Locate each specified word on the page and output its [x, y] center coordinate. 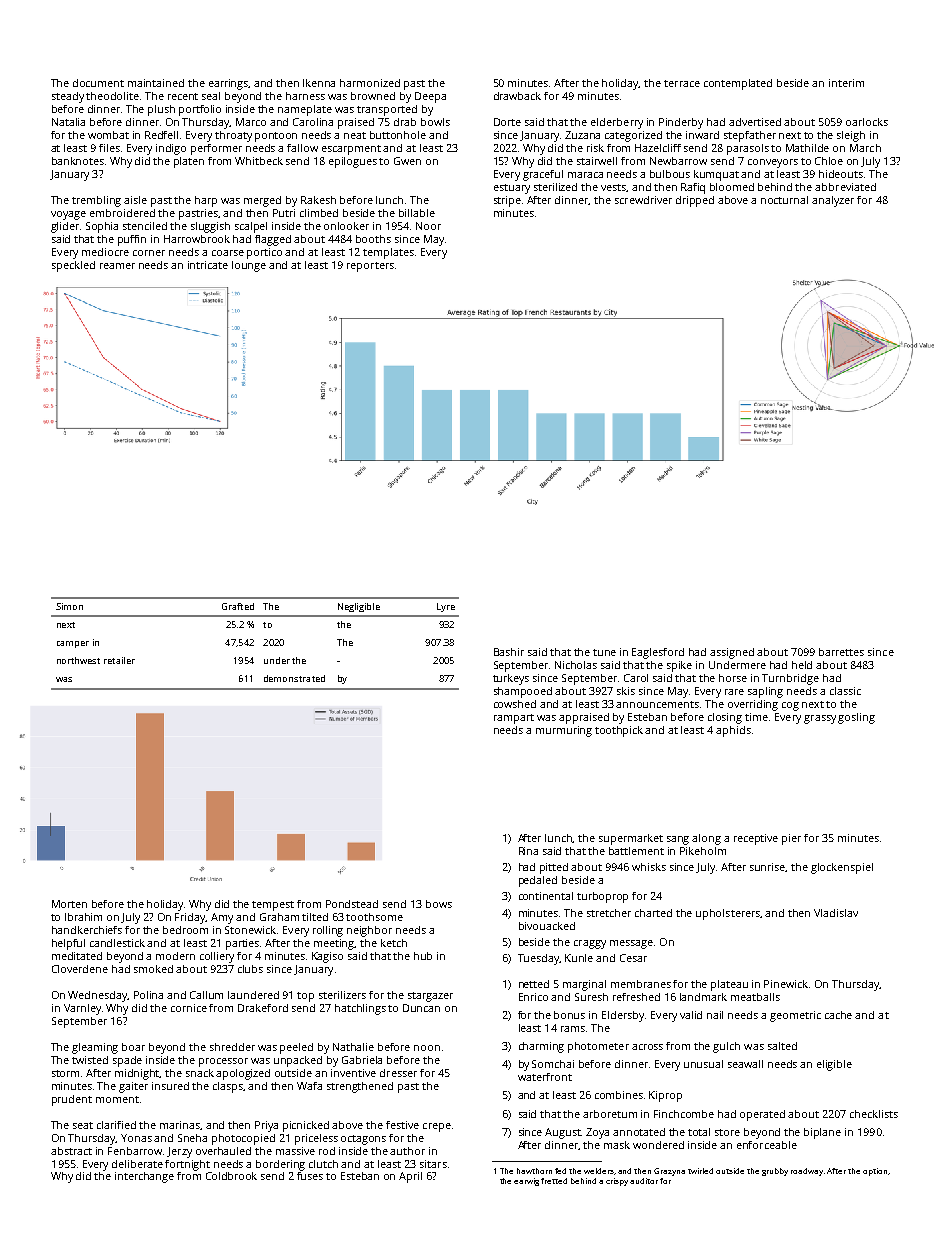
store [727, 1132]
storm [65, 1073]
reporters [370, 267]
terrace [682, 83]
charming [541, 1047]
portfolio [200, 110]
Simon [69, 606]
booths [373, 239]
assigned [732, 653]
